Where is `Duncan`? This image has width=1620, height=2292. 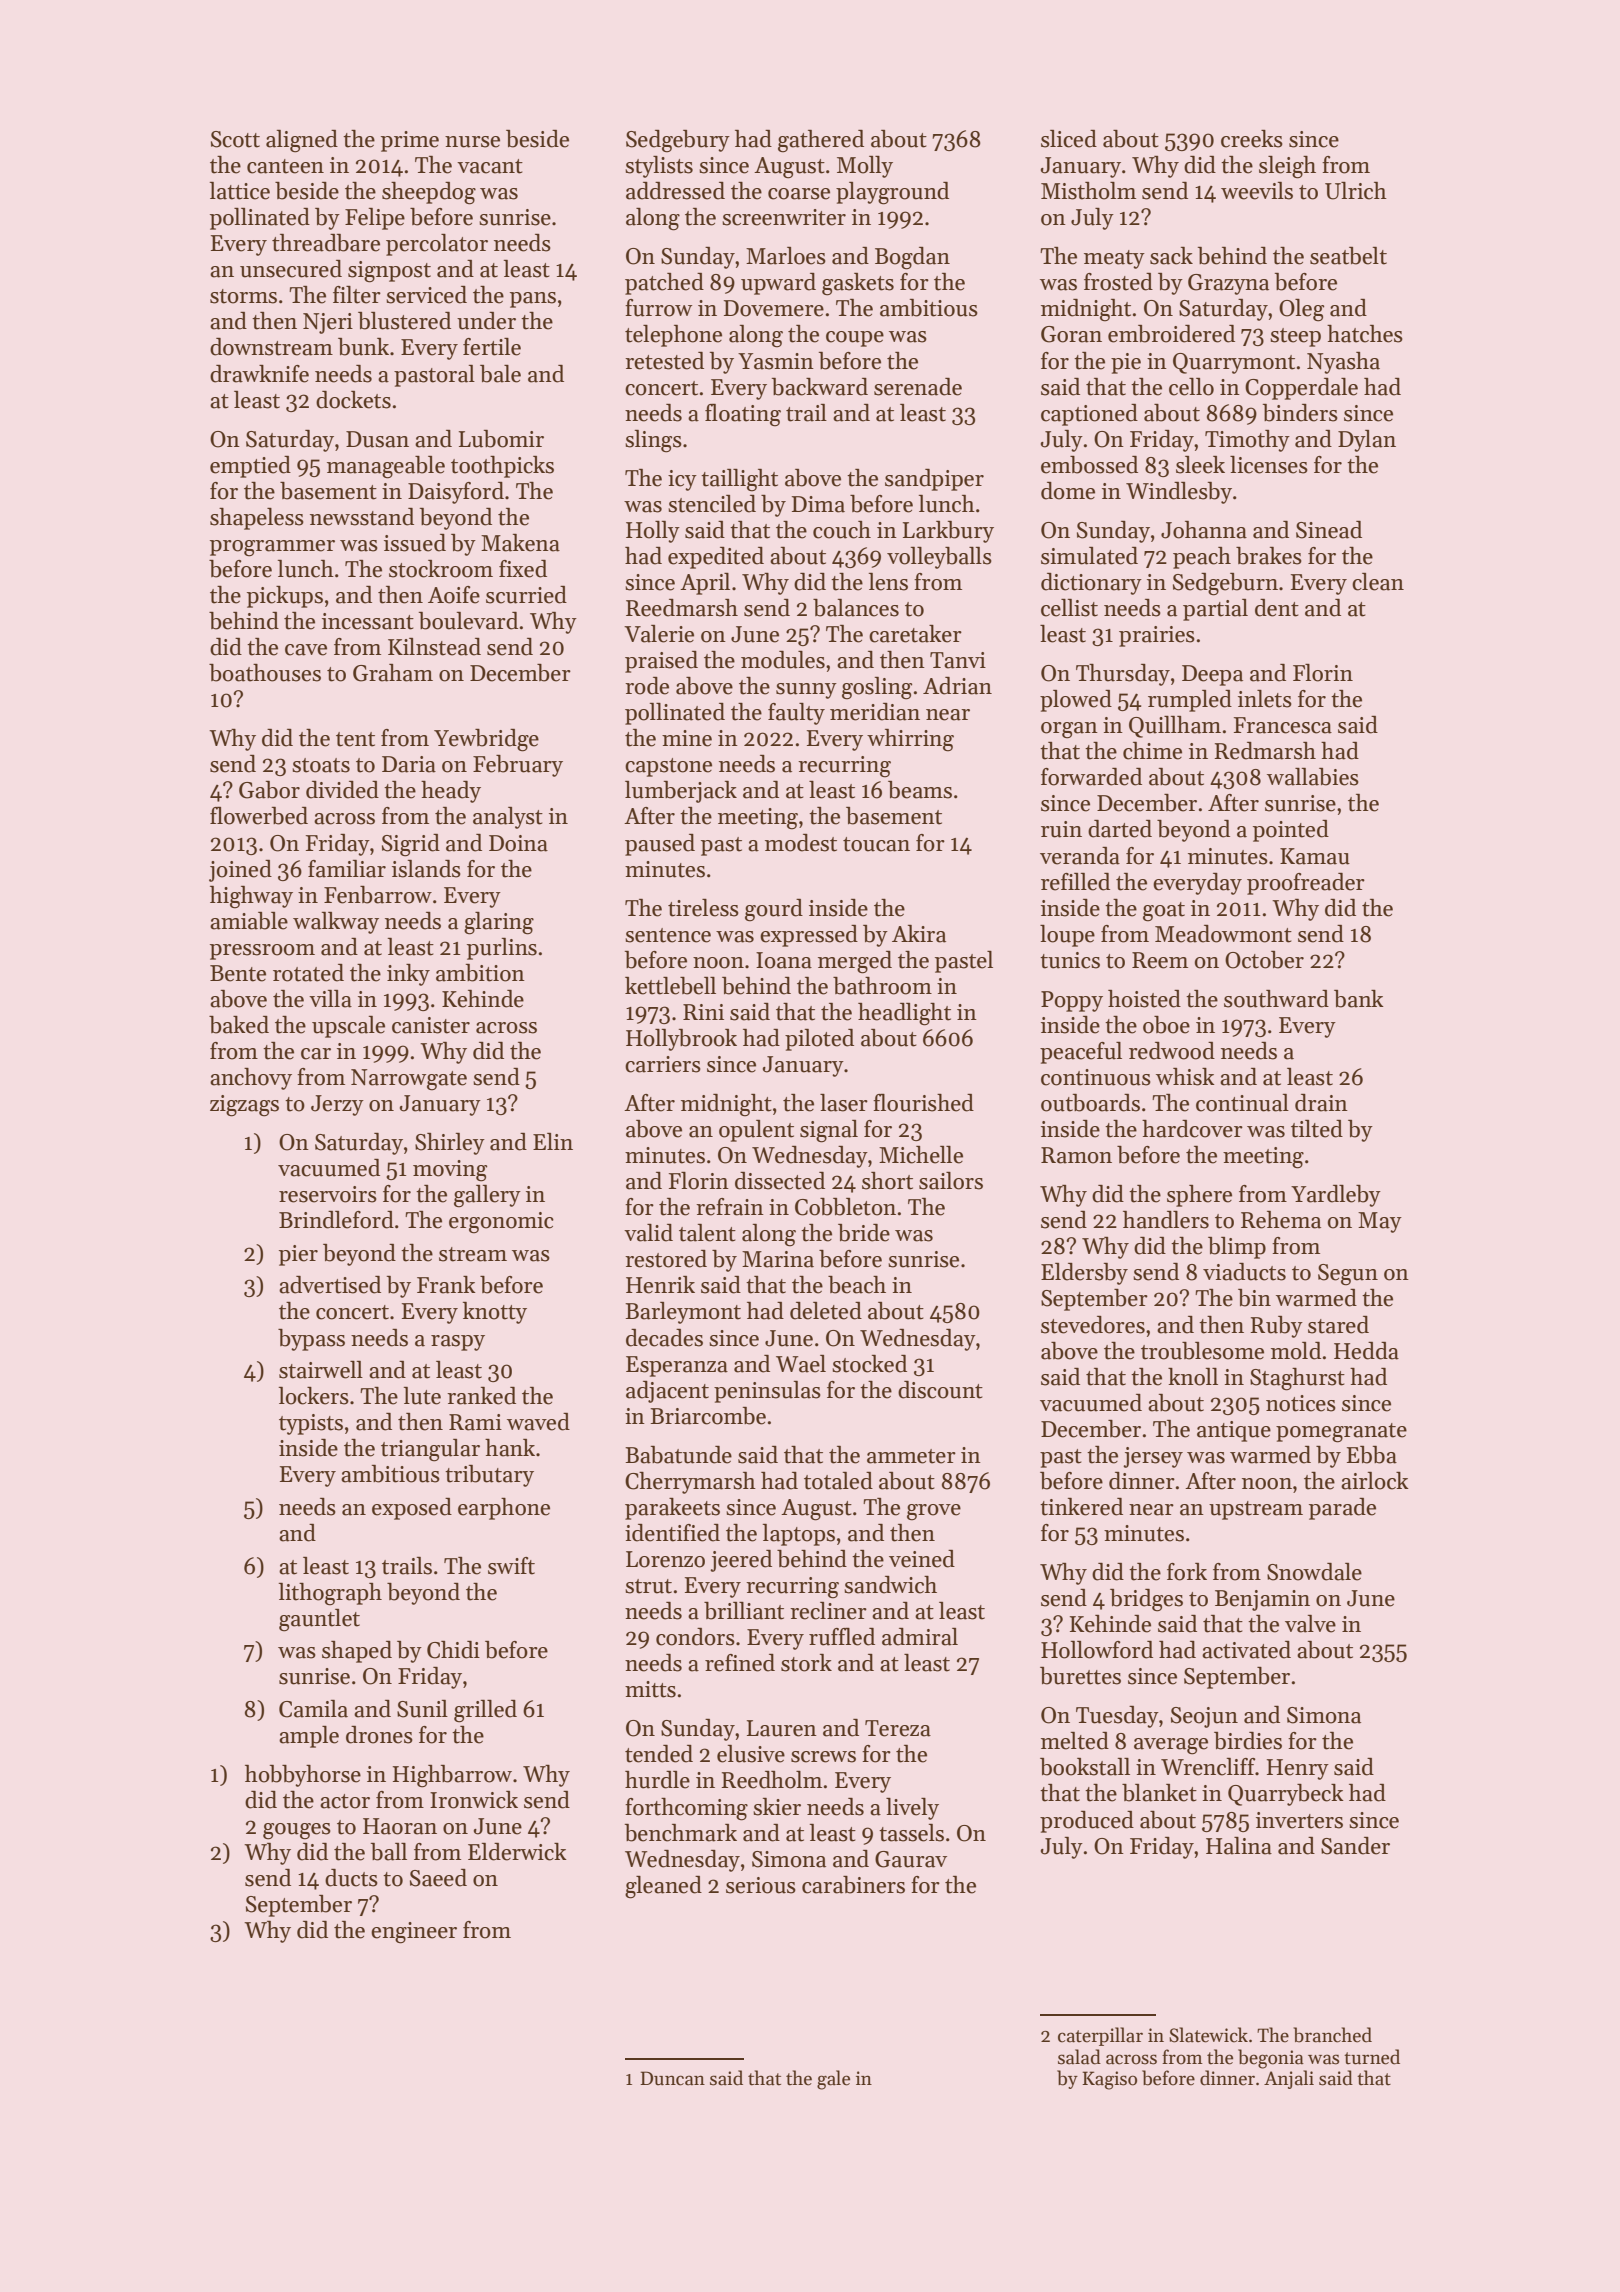
Duncan is located at coordinates (672, 2078).
